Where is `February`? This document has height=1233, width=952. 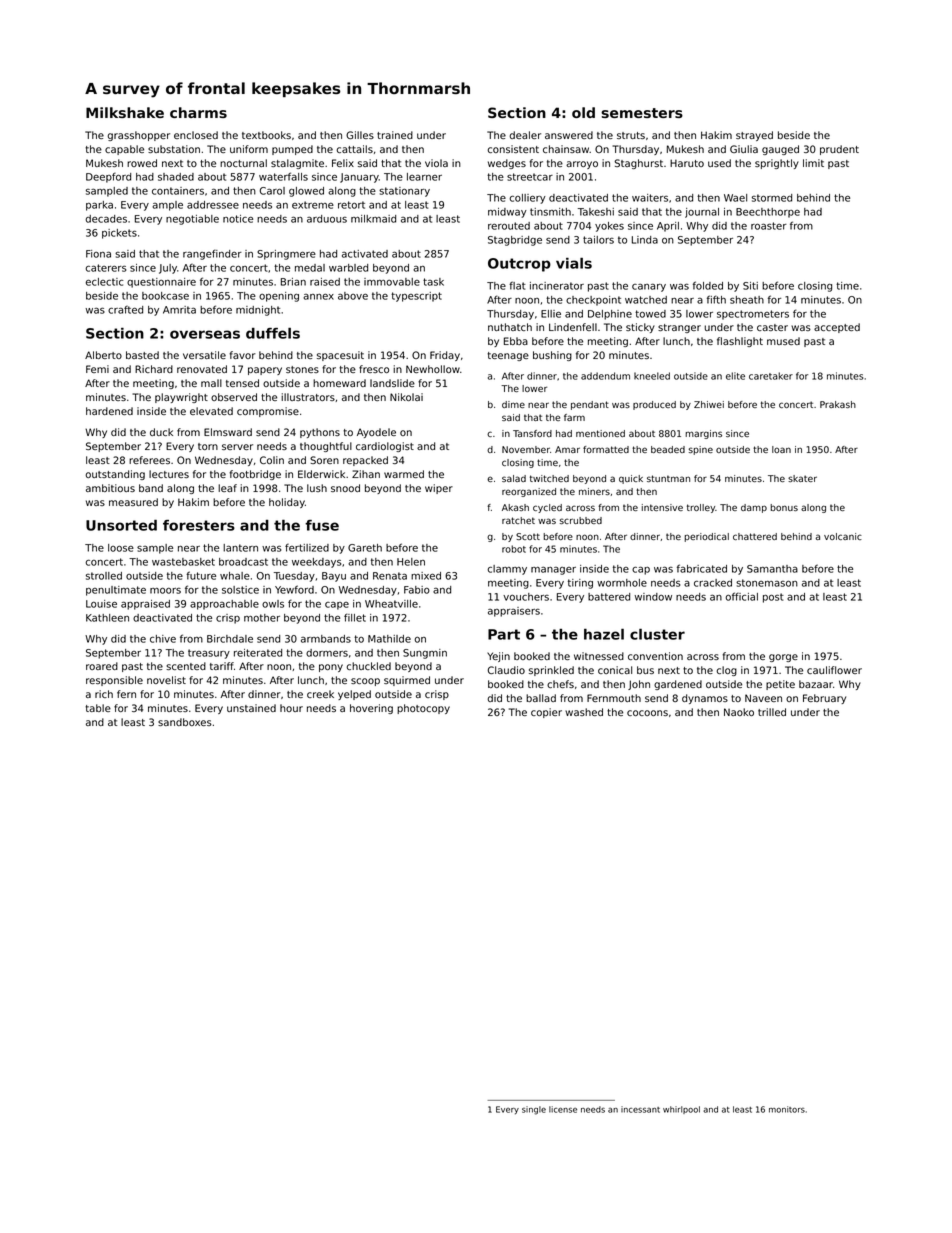 February is located at coordinates (824, 699).
